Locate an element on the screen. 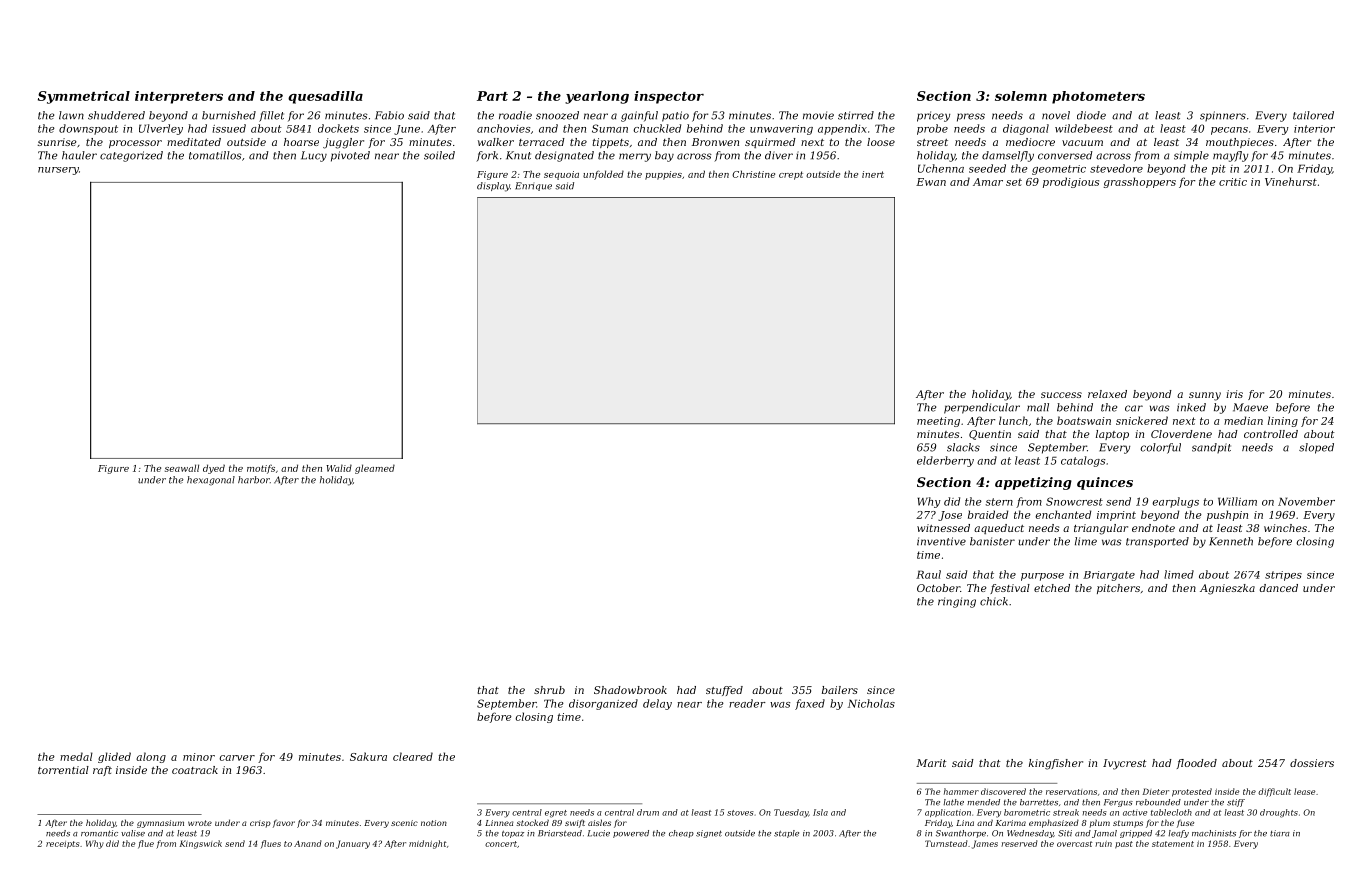  laptop is located at coordinates (1112, 435).
